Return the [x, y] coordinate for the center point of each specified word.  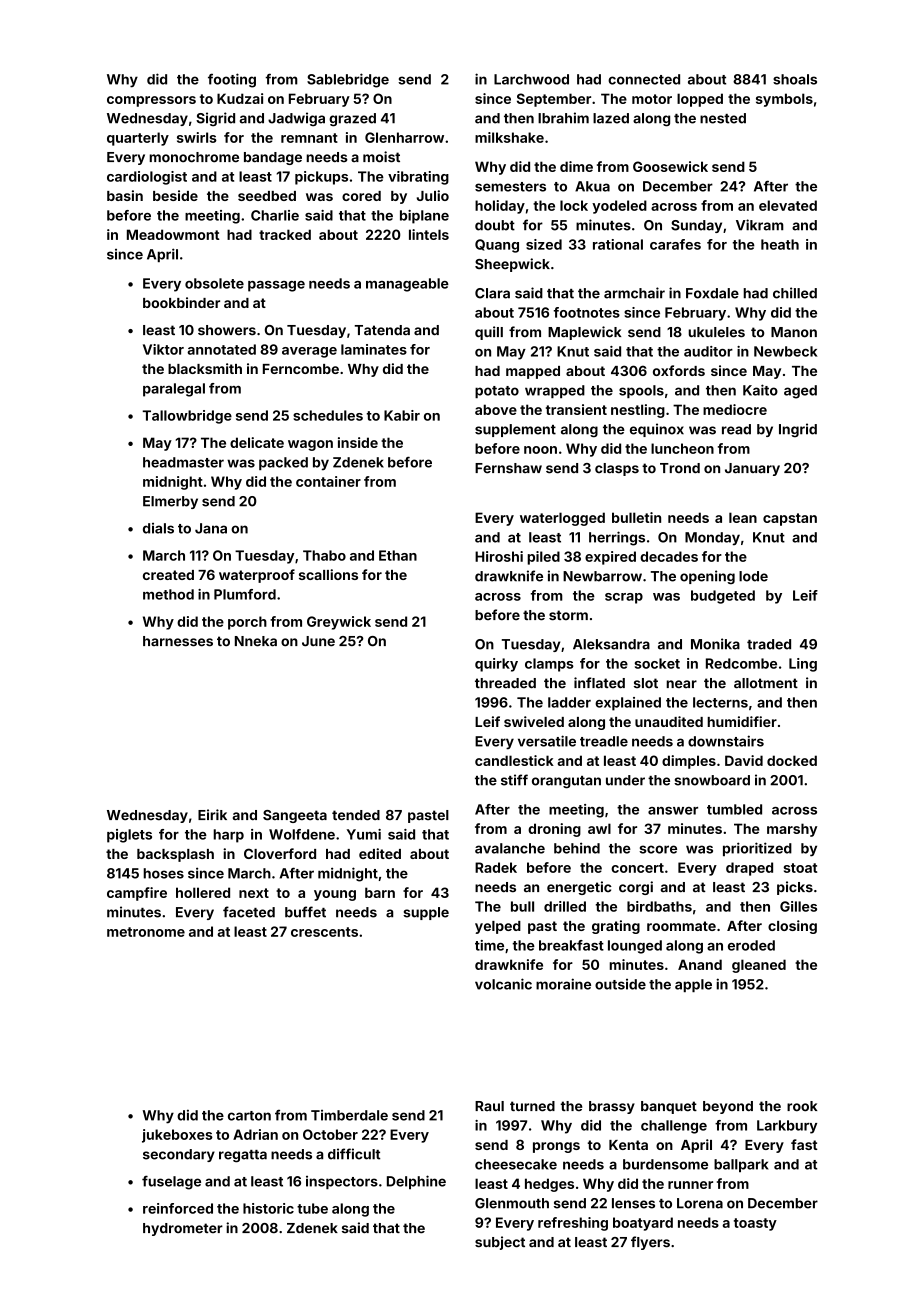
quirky [496, 665]
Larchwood [531, 79]
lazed [611, 118]
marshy [792, 830]
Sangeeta [295, 816]
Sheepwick [512, 265]
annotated [221, 349]
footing [232, 80]
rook [802, 1106]
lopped [700, 100]
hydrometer [183, 1229]
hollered [203, 892]
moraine [563, 984]
